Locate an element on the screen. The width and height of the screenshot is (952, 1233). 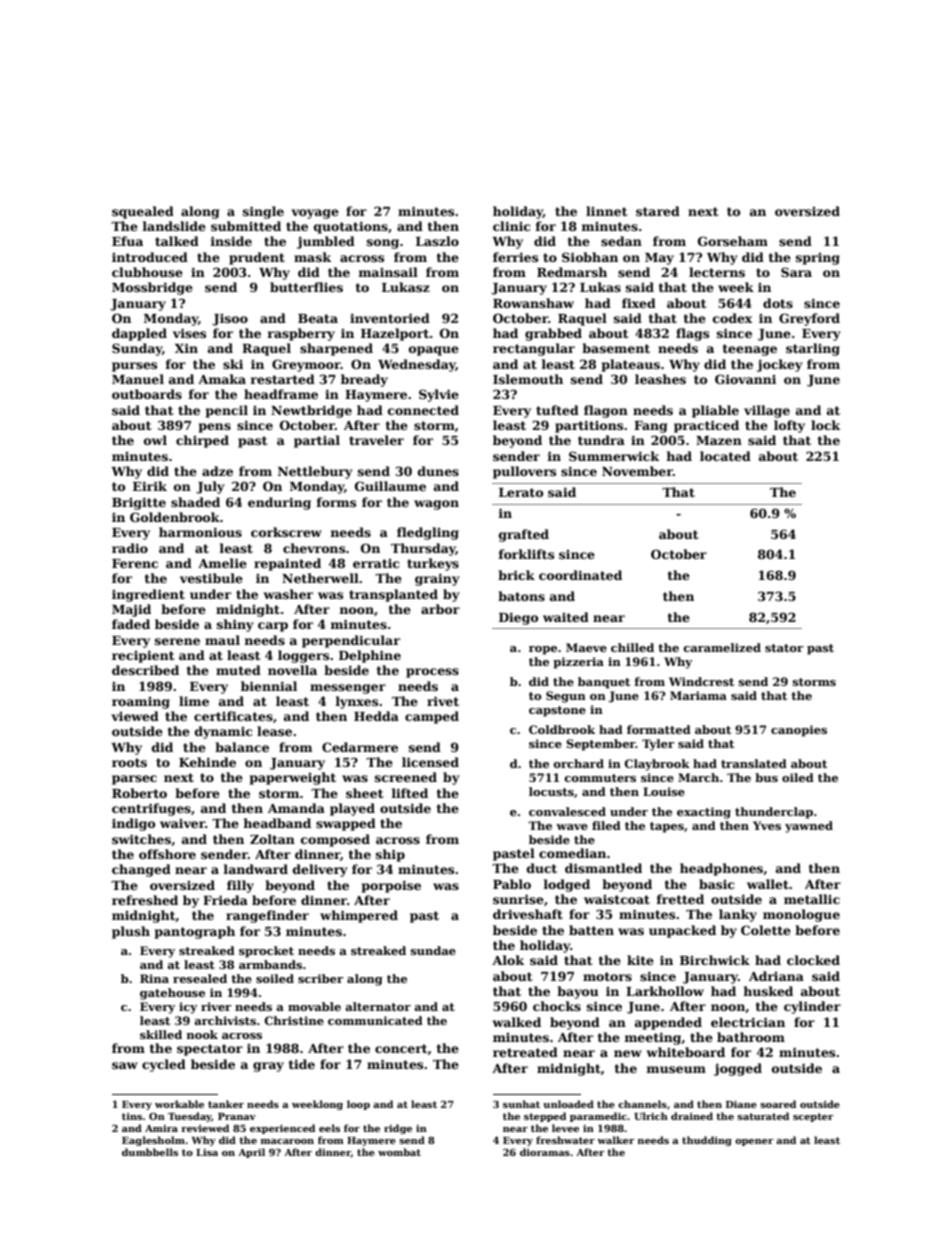
forklifts is located at coordinates (526, 554).
